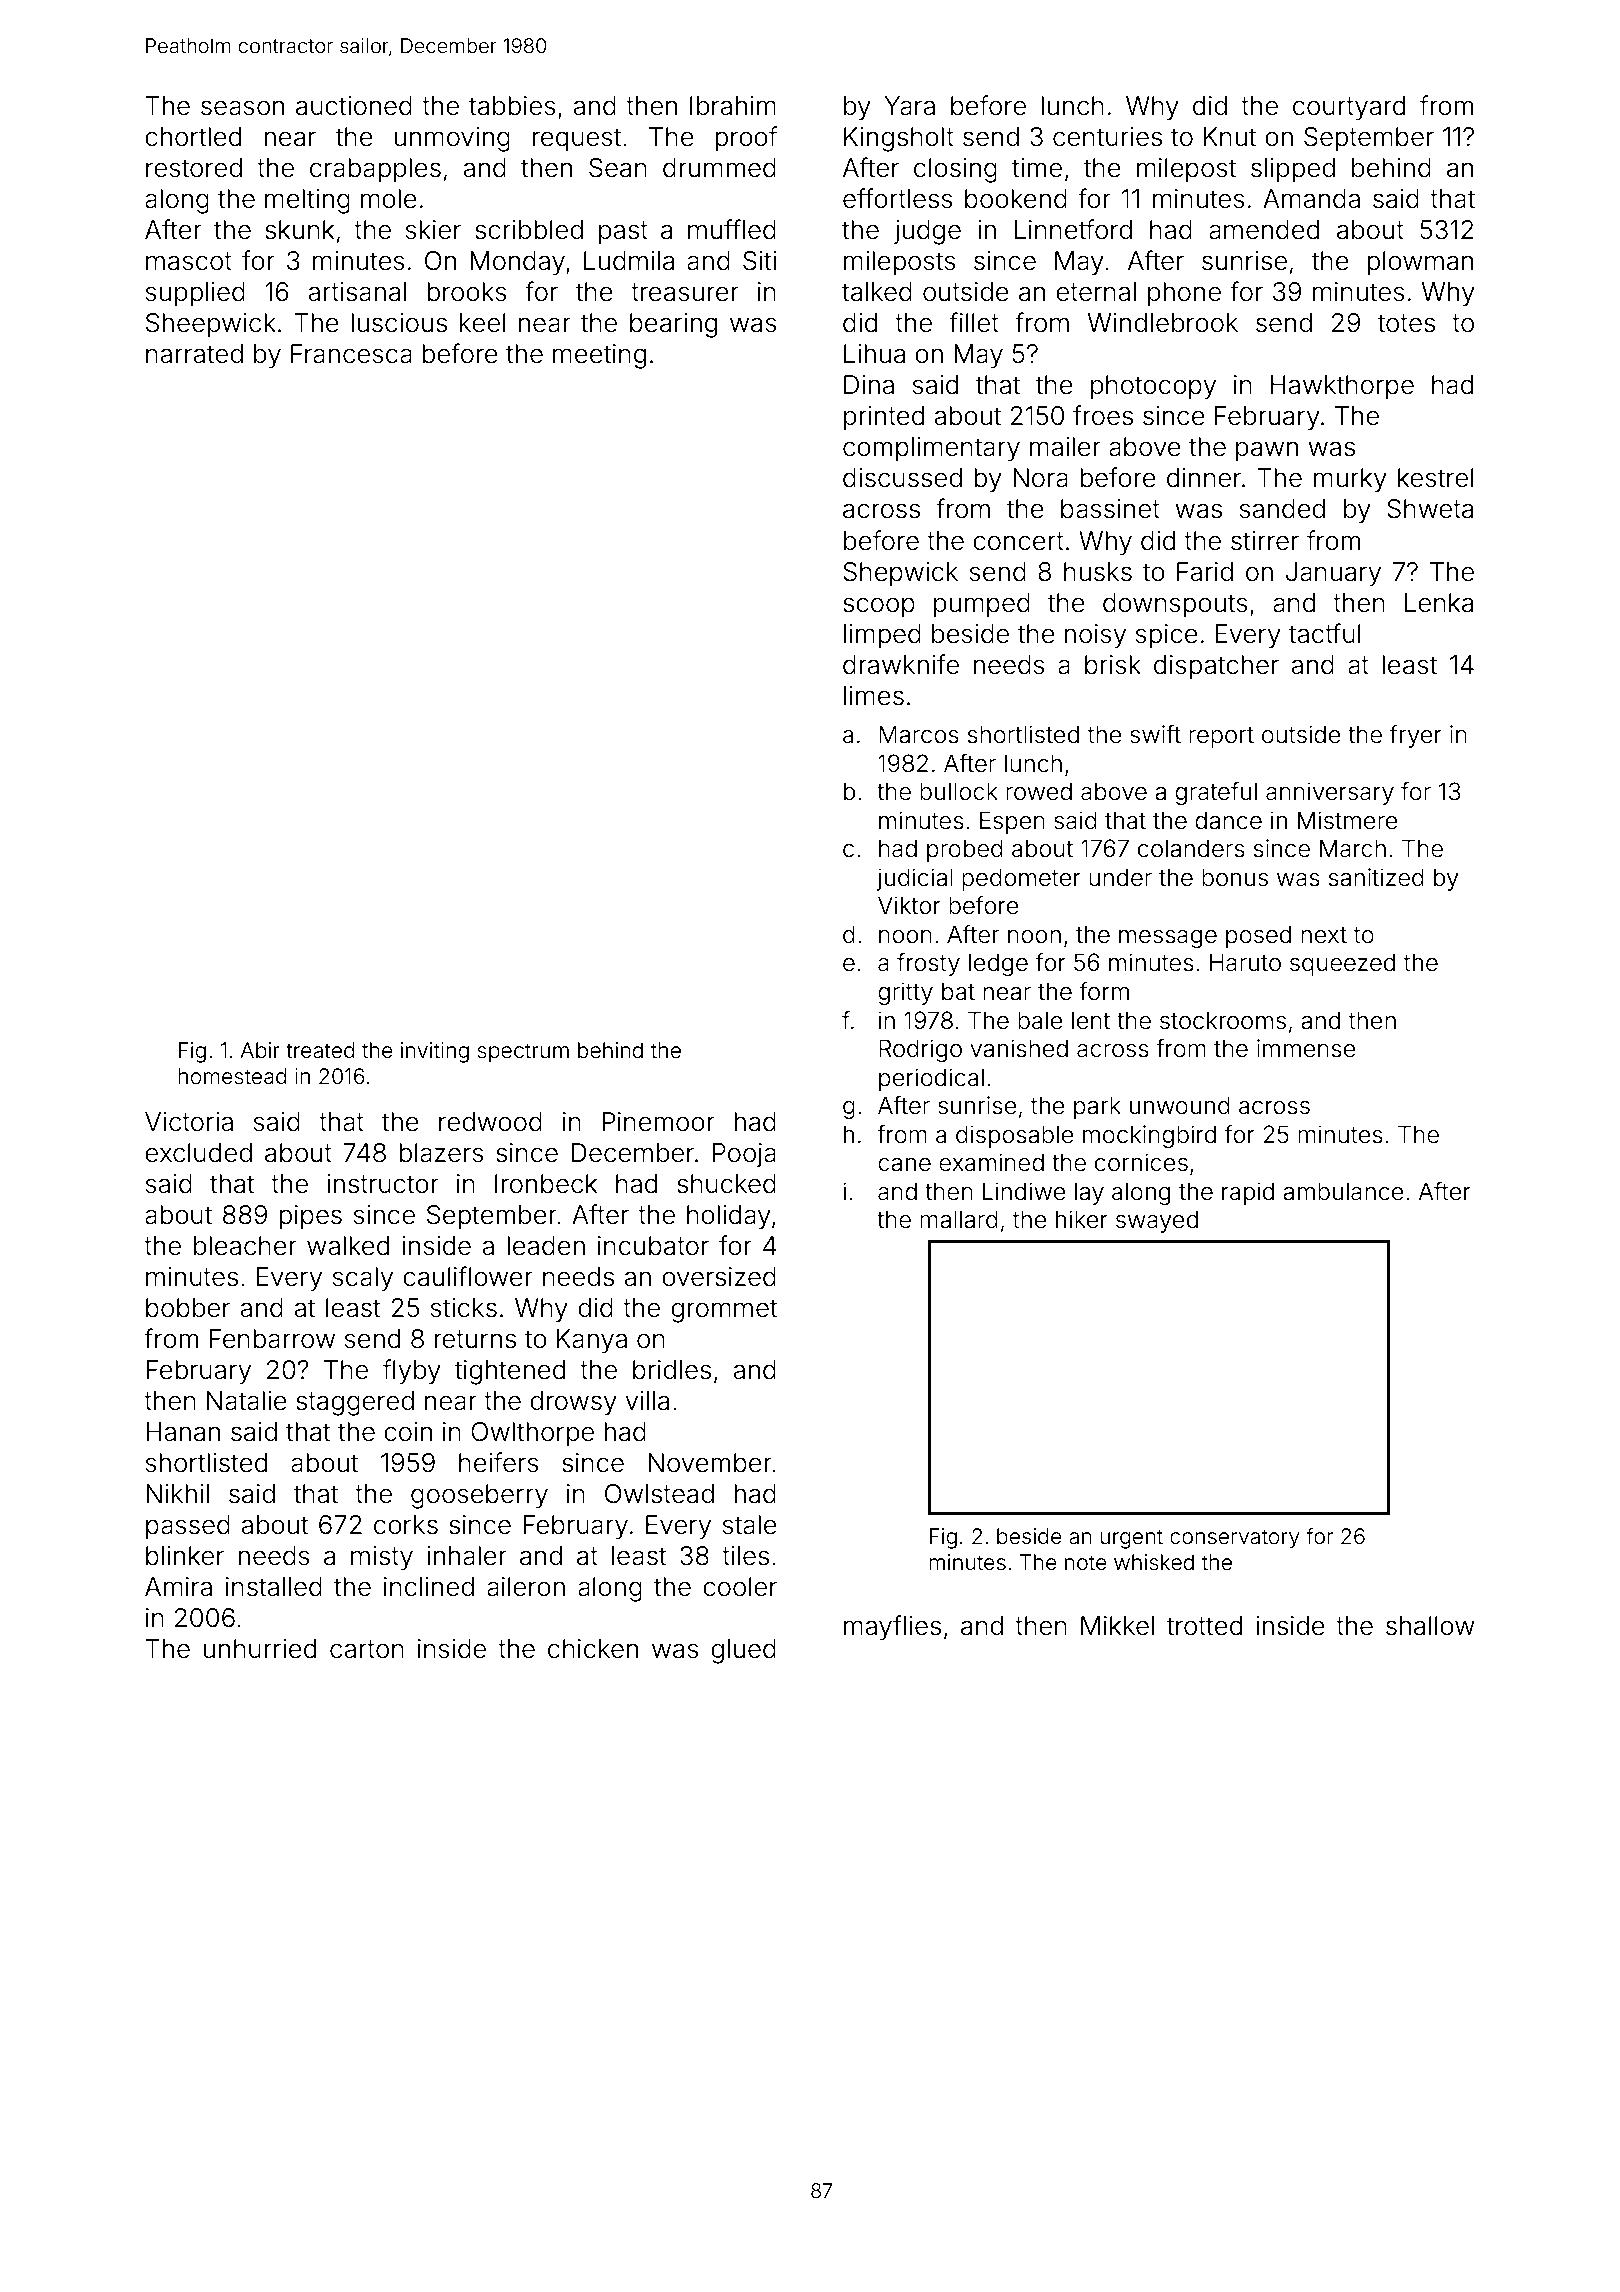  What do you see at coordinates (320, 1050) in the screenshot?
I see `treated` at bounding box center [320, 1050].
